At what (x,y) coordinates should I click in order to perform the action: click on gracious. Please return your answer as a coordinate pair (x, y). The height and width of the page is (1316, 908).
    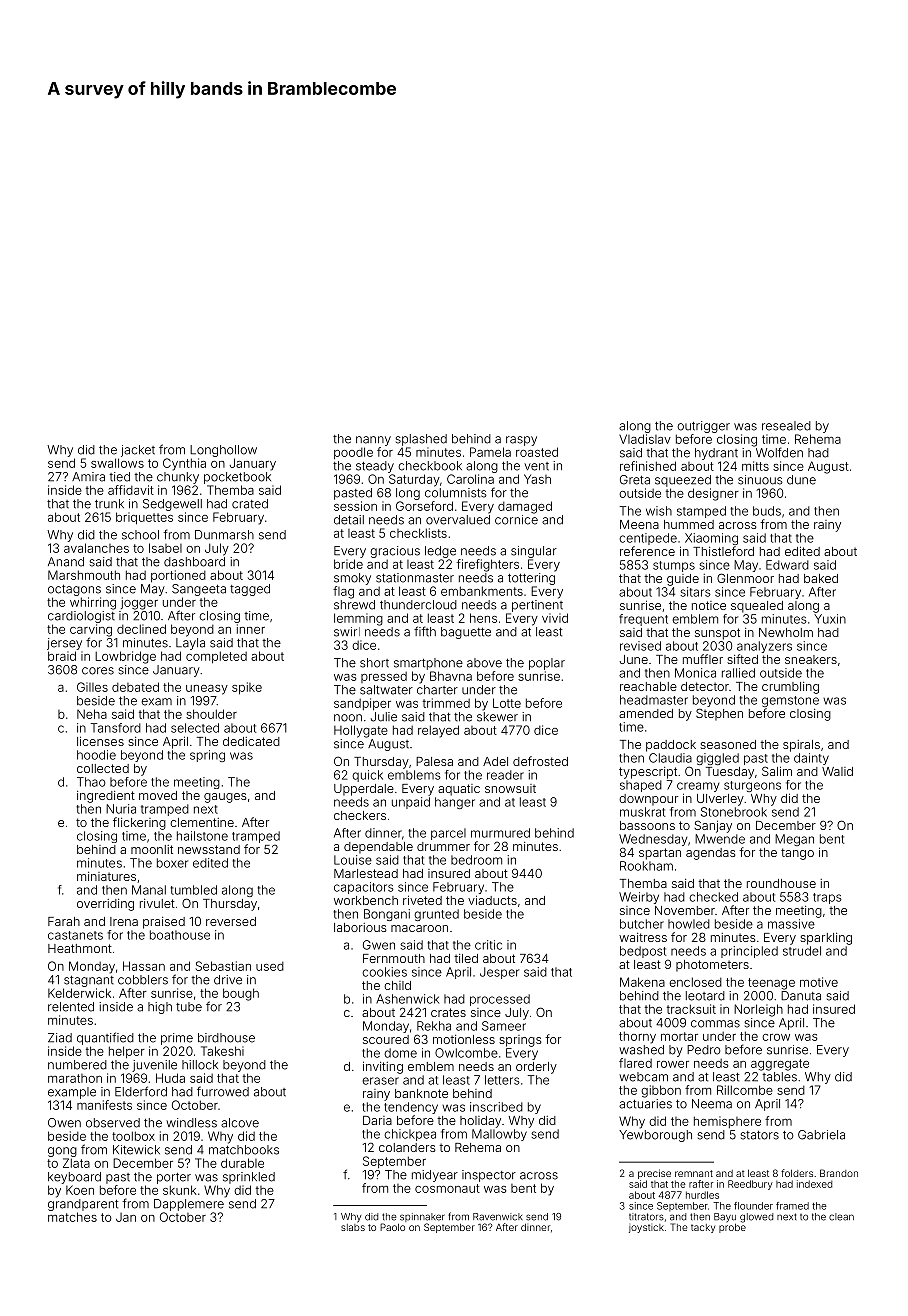
    Looking at the image, I should click on (395, 552).
